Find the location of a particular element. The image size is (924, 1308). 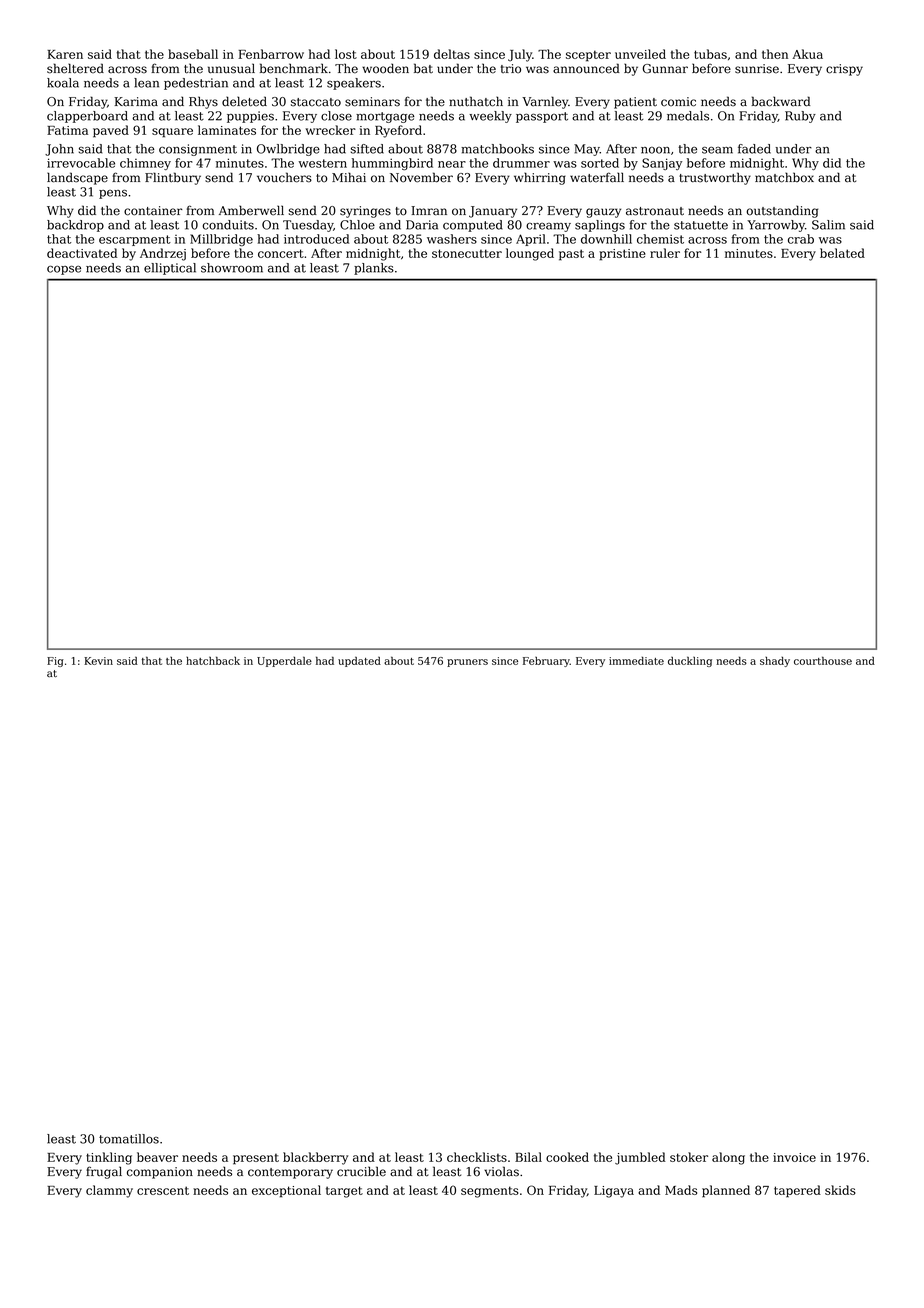

creamy is located at coordinates (548, 227).
